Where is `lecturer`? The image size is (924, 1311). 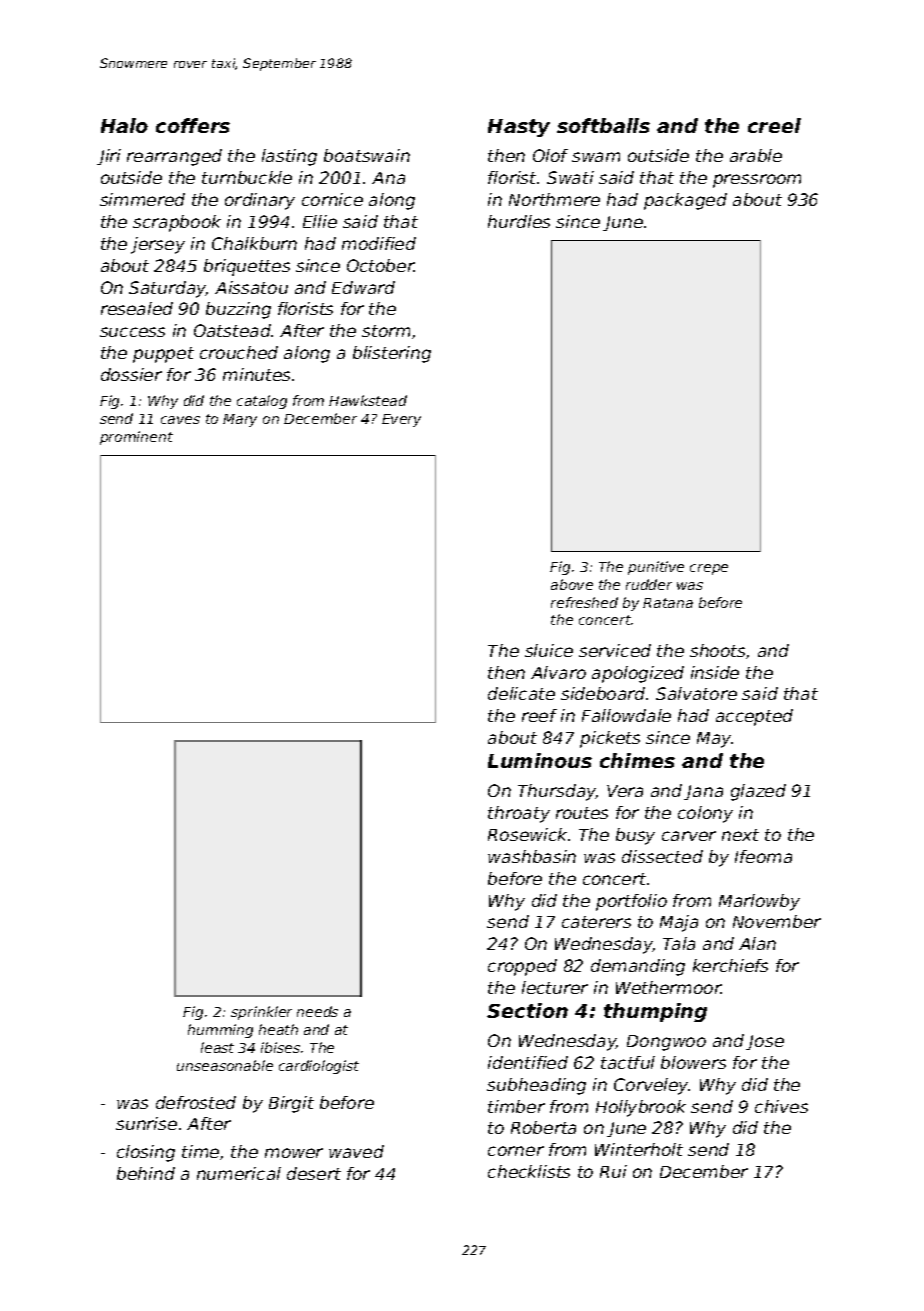
lecturer is located at coordinates (555, 987).
